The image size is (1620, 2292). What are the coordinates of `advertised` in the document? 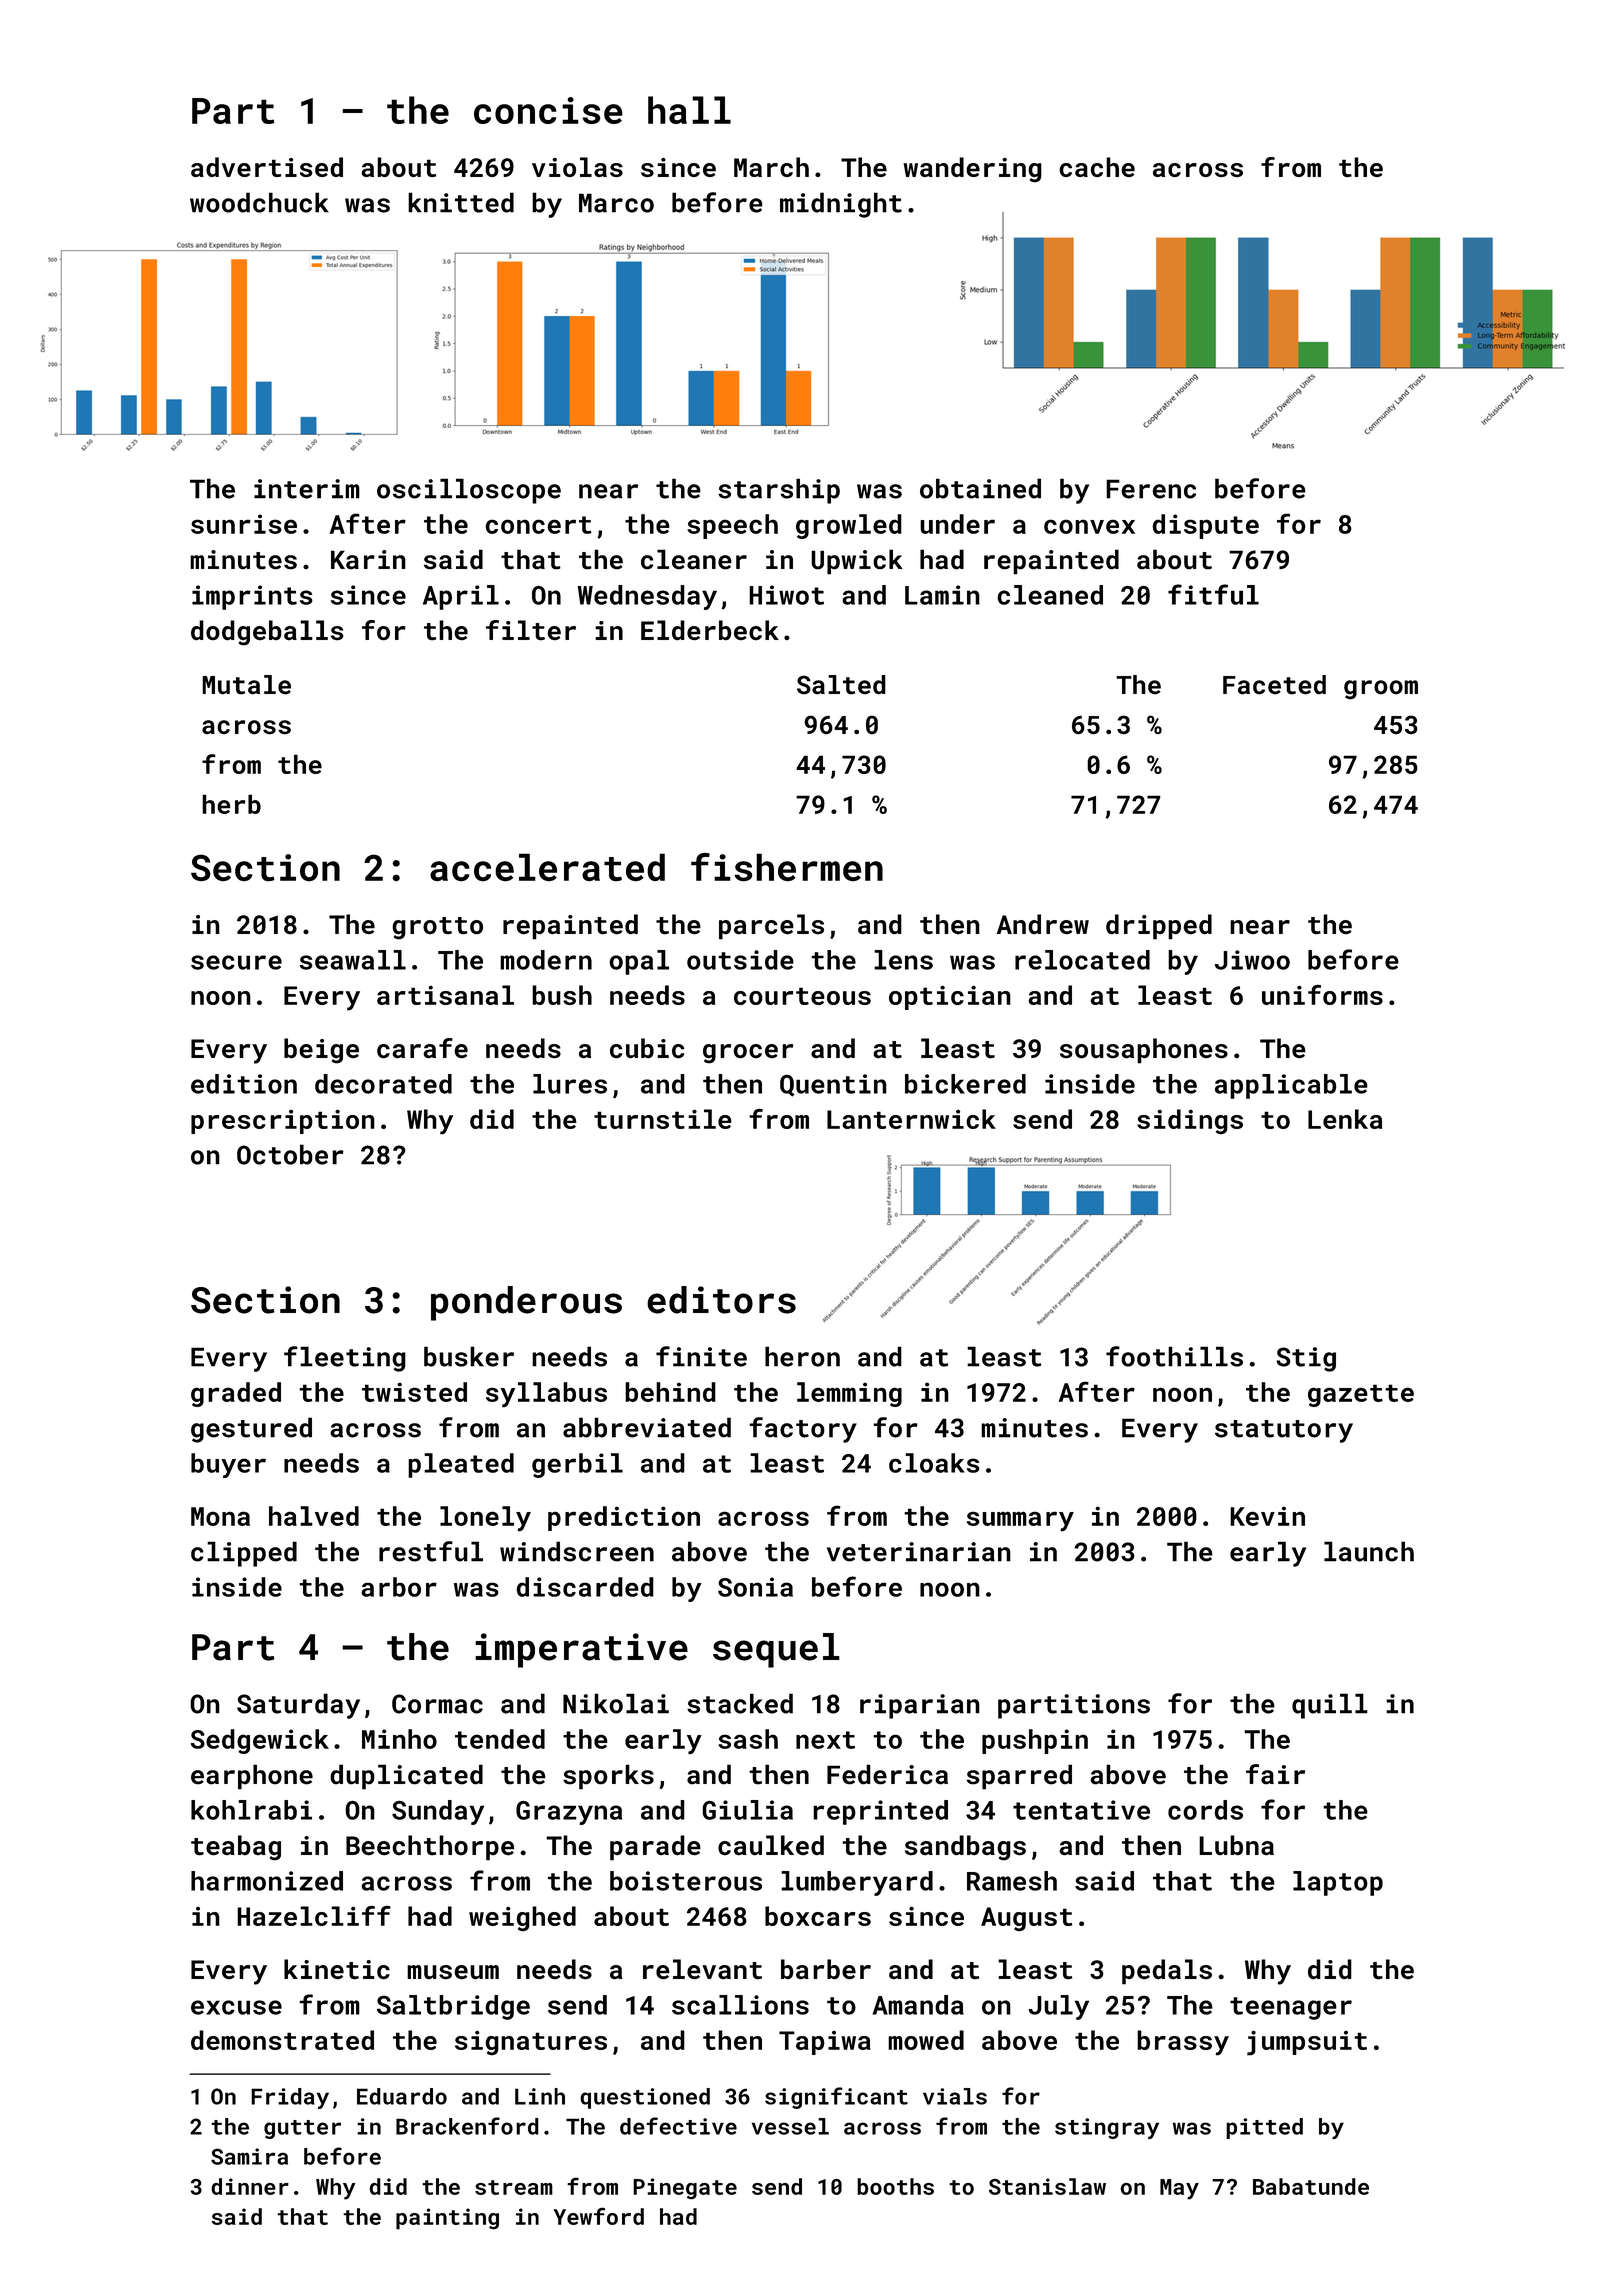 It's located at (267, 167).
